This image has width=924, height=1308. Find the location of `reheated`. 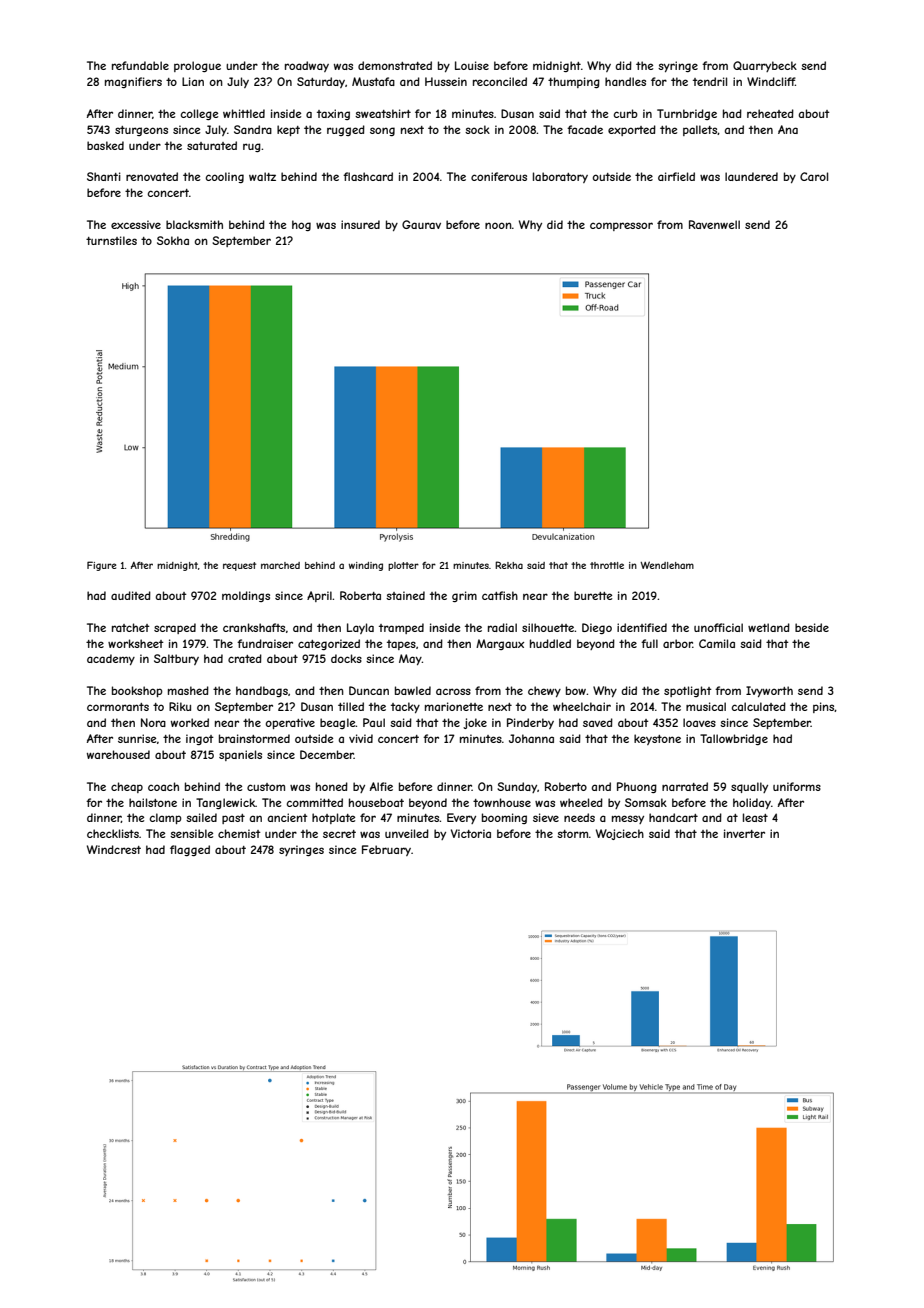

reheated is located at coordinates (770, 113).
